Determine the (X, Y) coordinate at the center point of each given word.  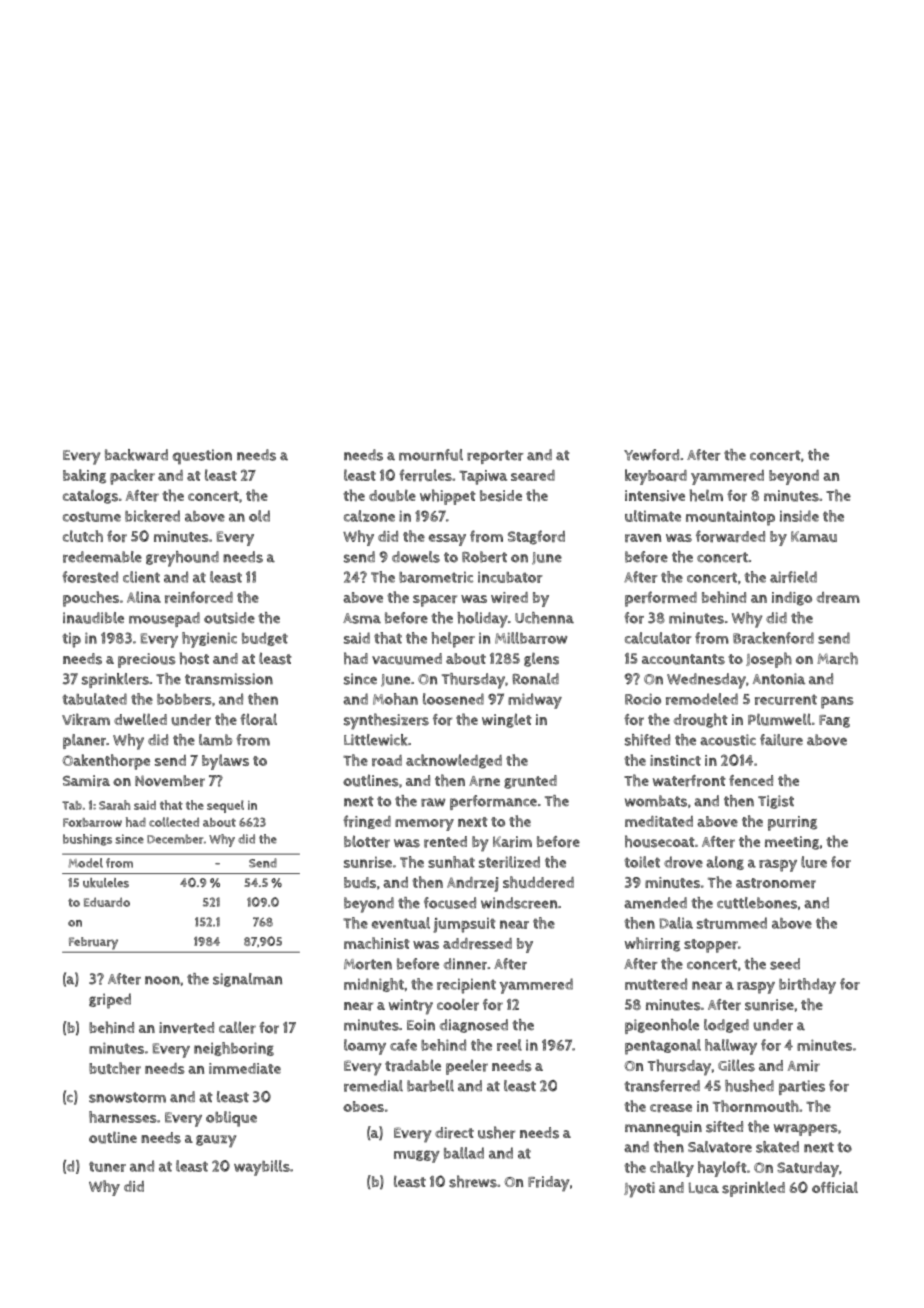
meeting (792, 843)
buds (360, 882)
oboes (363, 1106)
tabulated (94, 699)
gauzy (216, 1141)
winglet (507, 720)
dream (838, 598)
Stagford (536, 537)
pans (837, 702)
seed (785, 964)
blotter (367, 841)
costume (92, 516)
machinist (377, 943)
